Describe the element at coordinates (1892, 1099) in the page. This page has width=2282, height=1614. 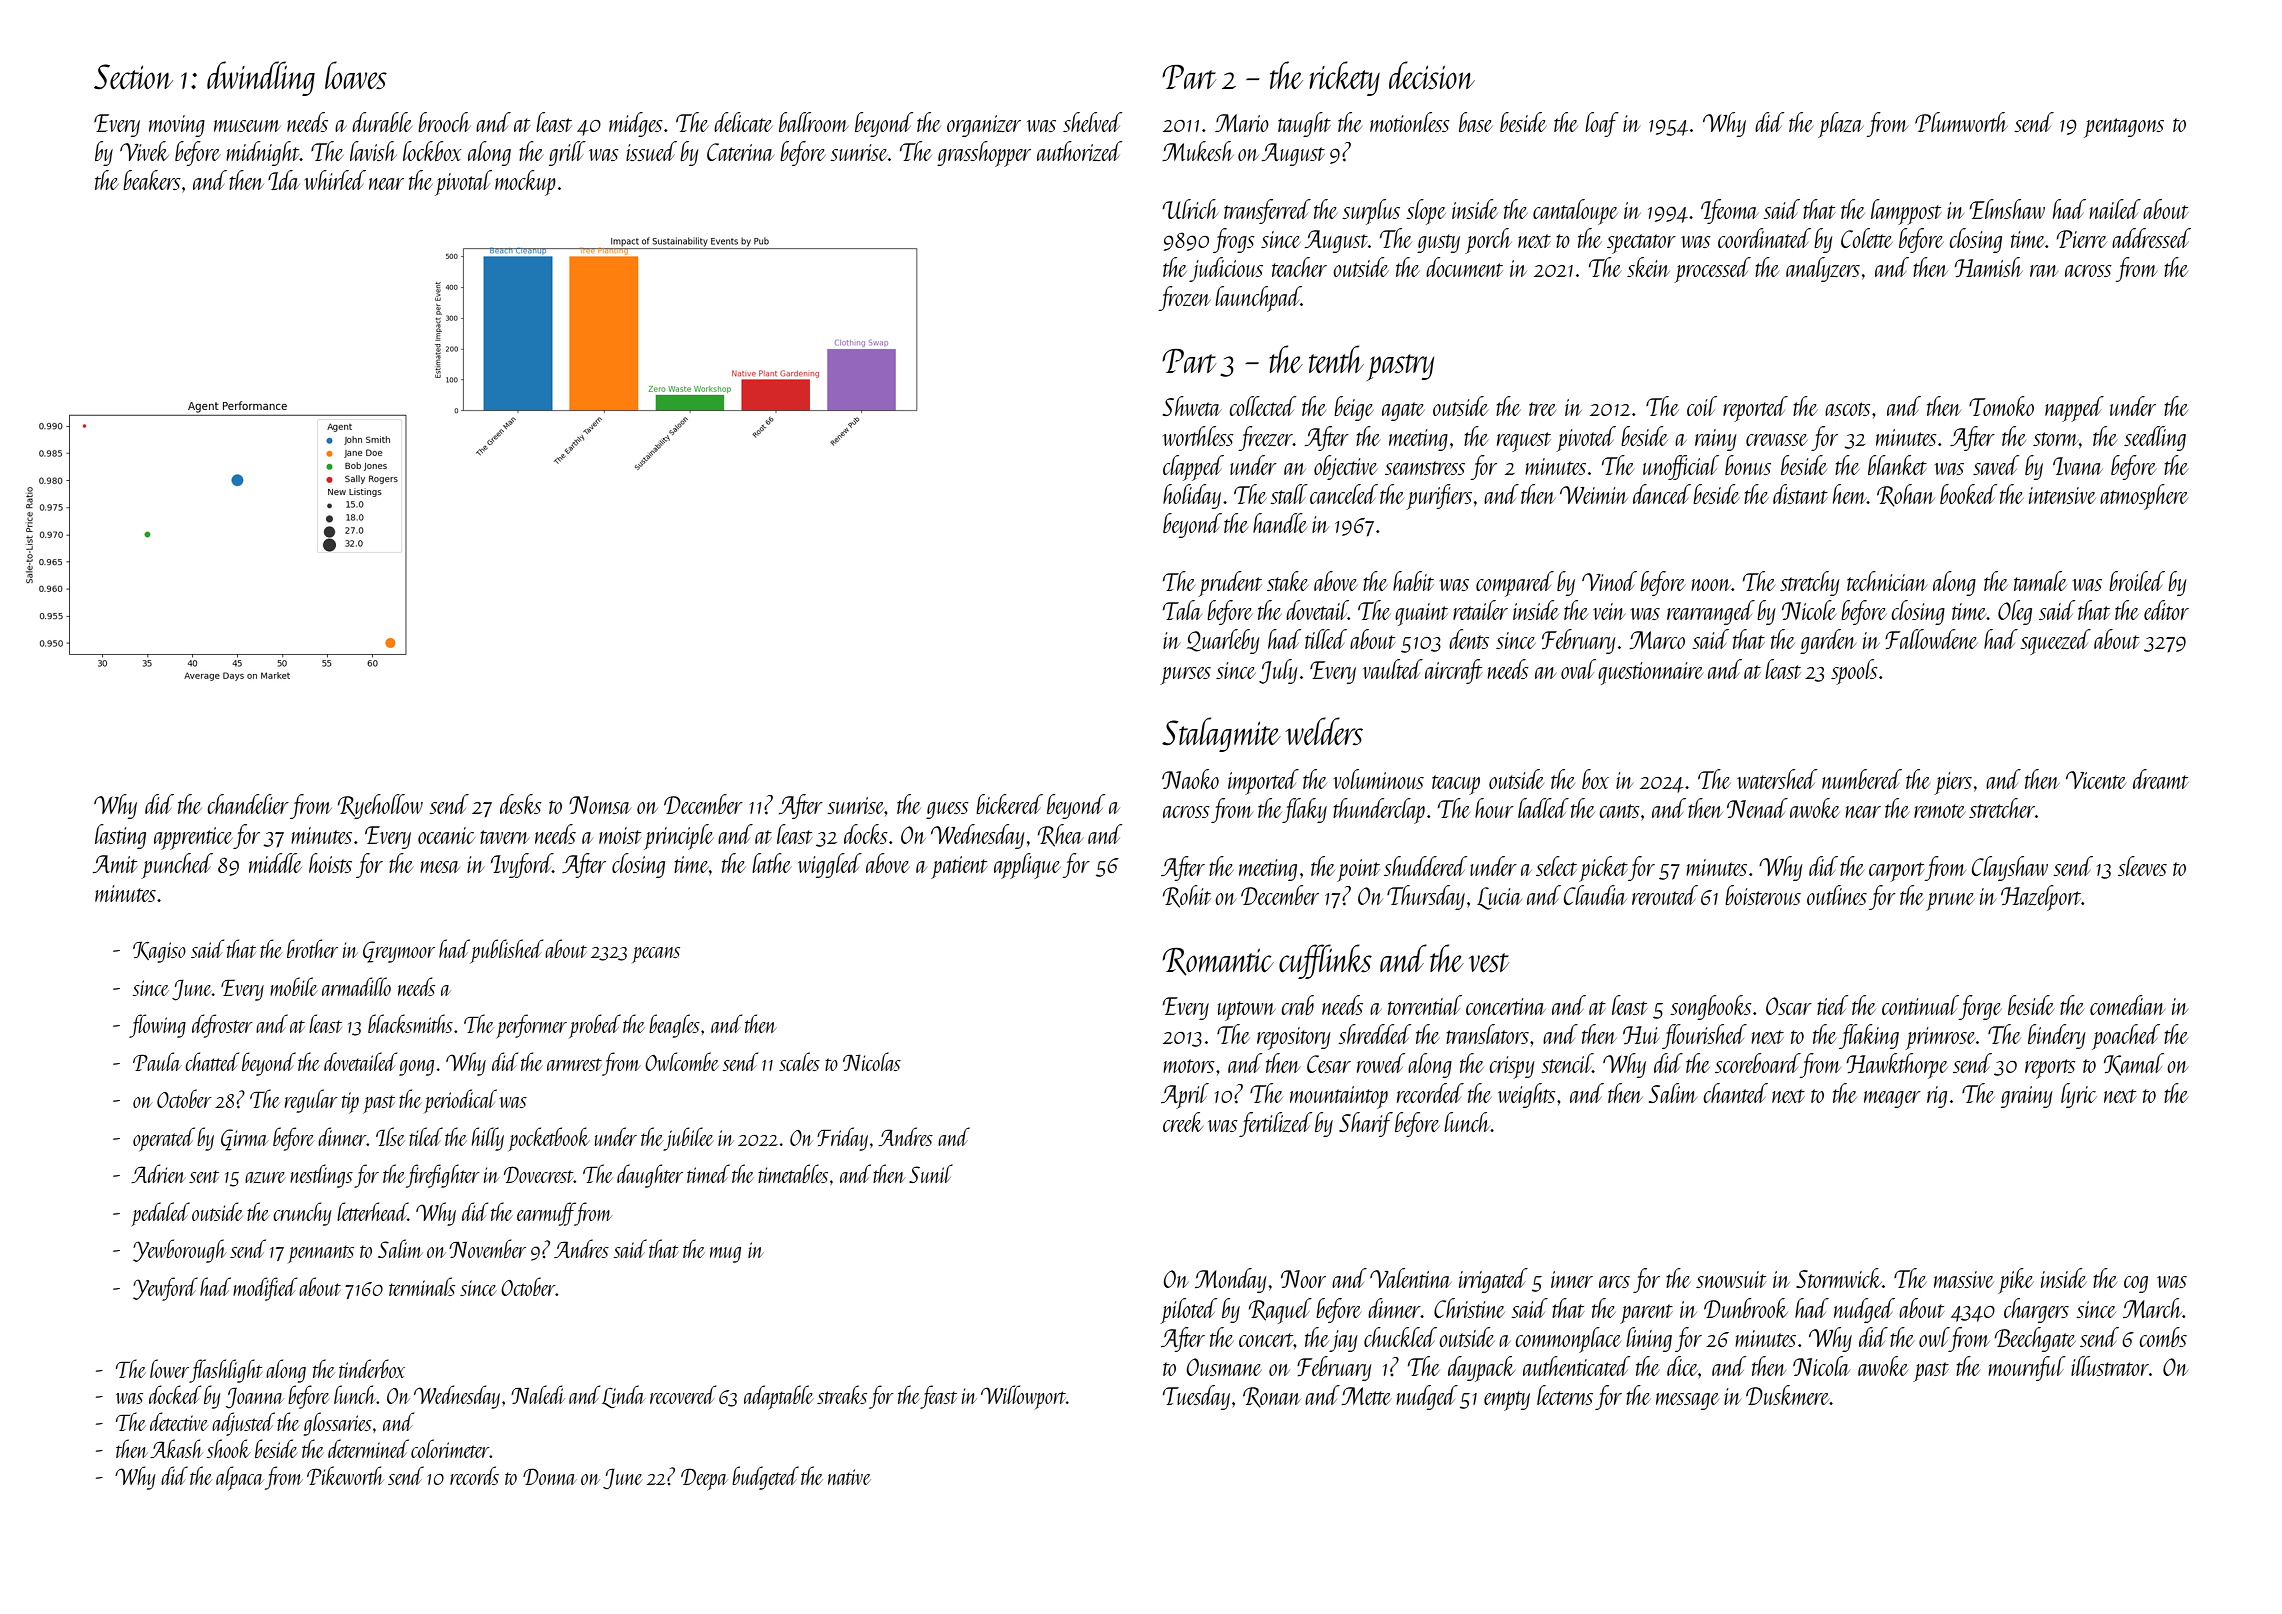
I see `meager` at that location.
